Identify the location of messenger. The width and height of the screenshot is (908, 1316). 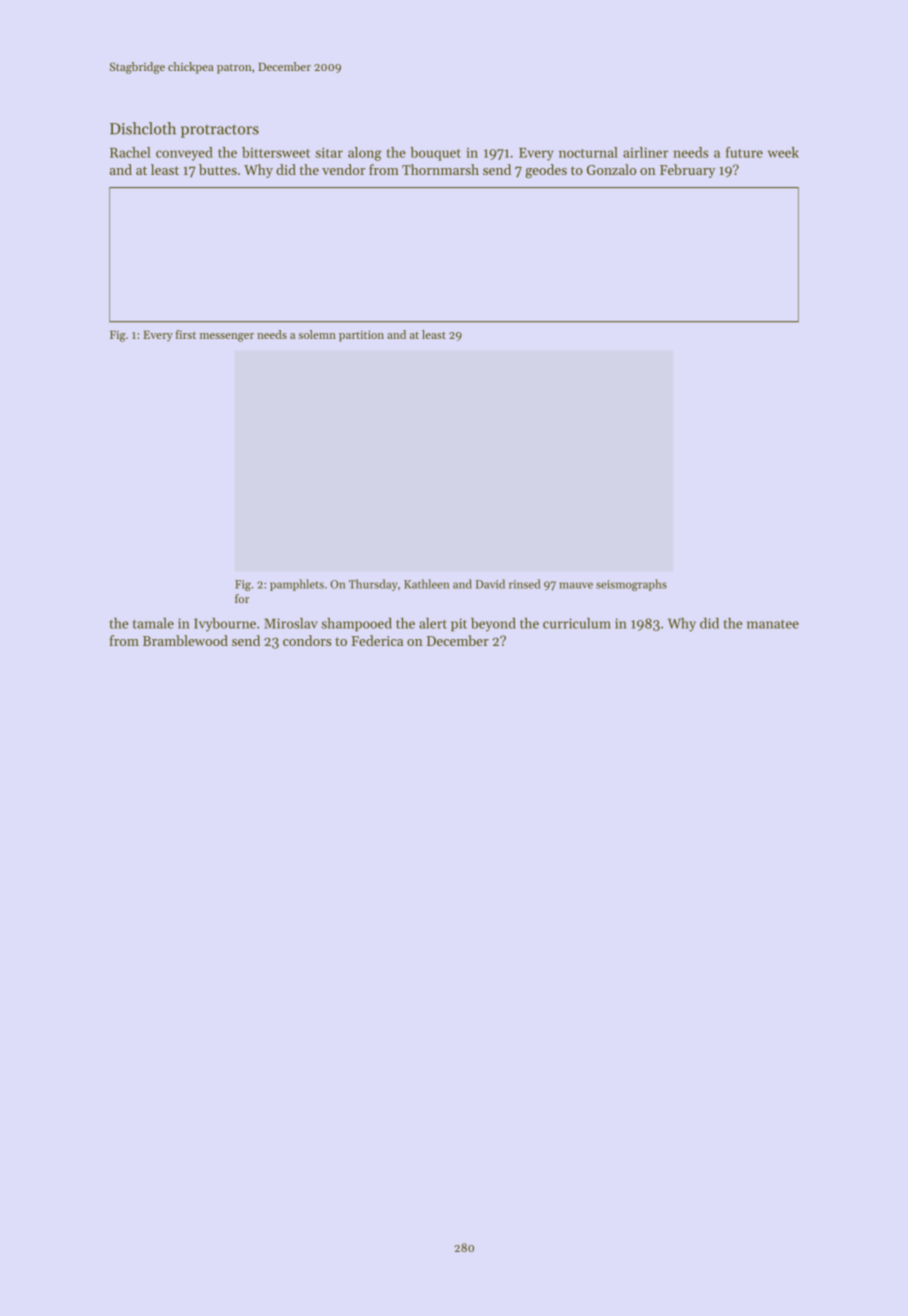
(227, 337).
